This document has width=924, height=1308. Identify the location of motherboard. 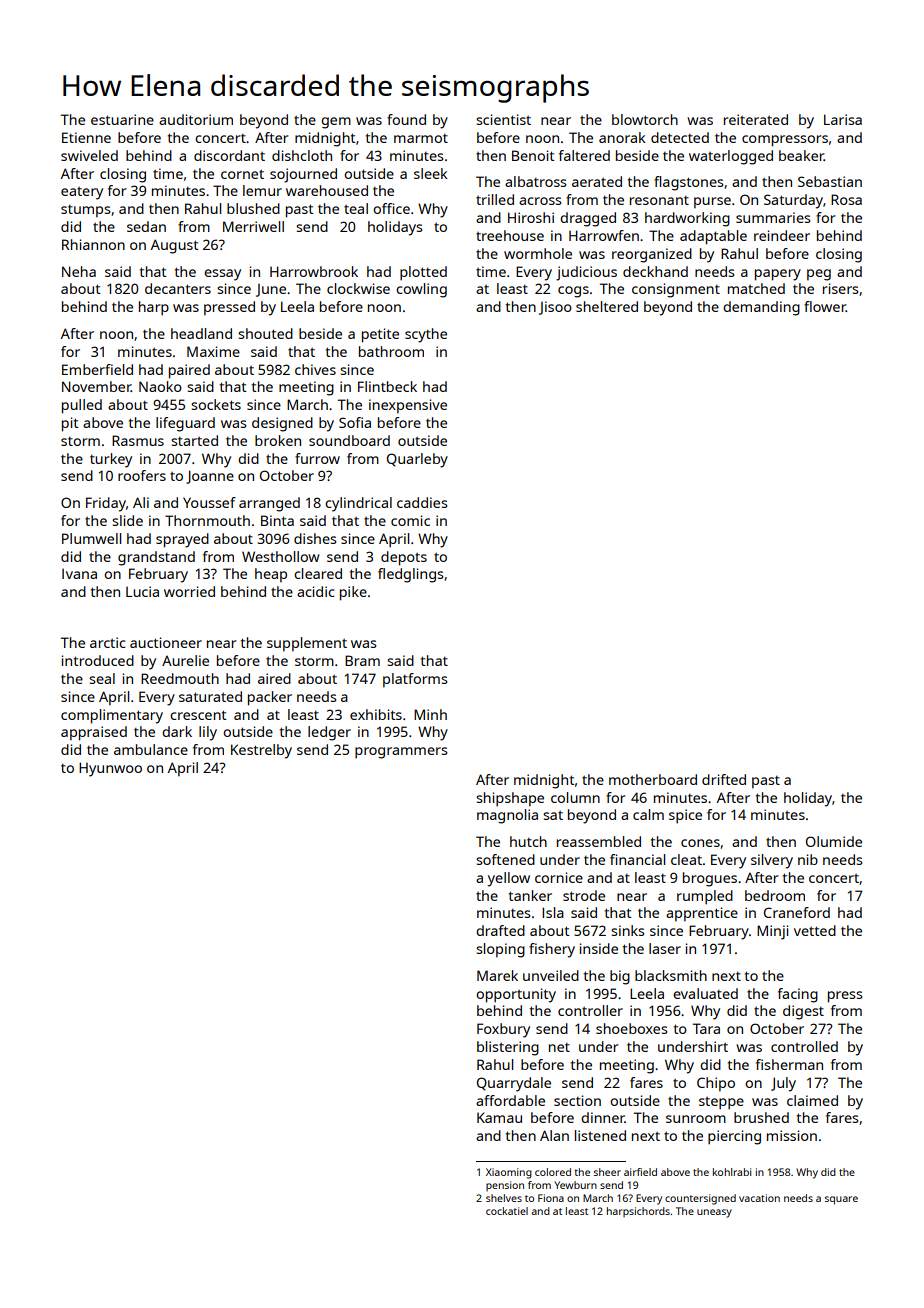
(653, 779).
